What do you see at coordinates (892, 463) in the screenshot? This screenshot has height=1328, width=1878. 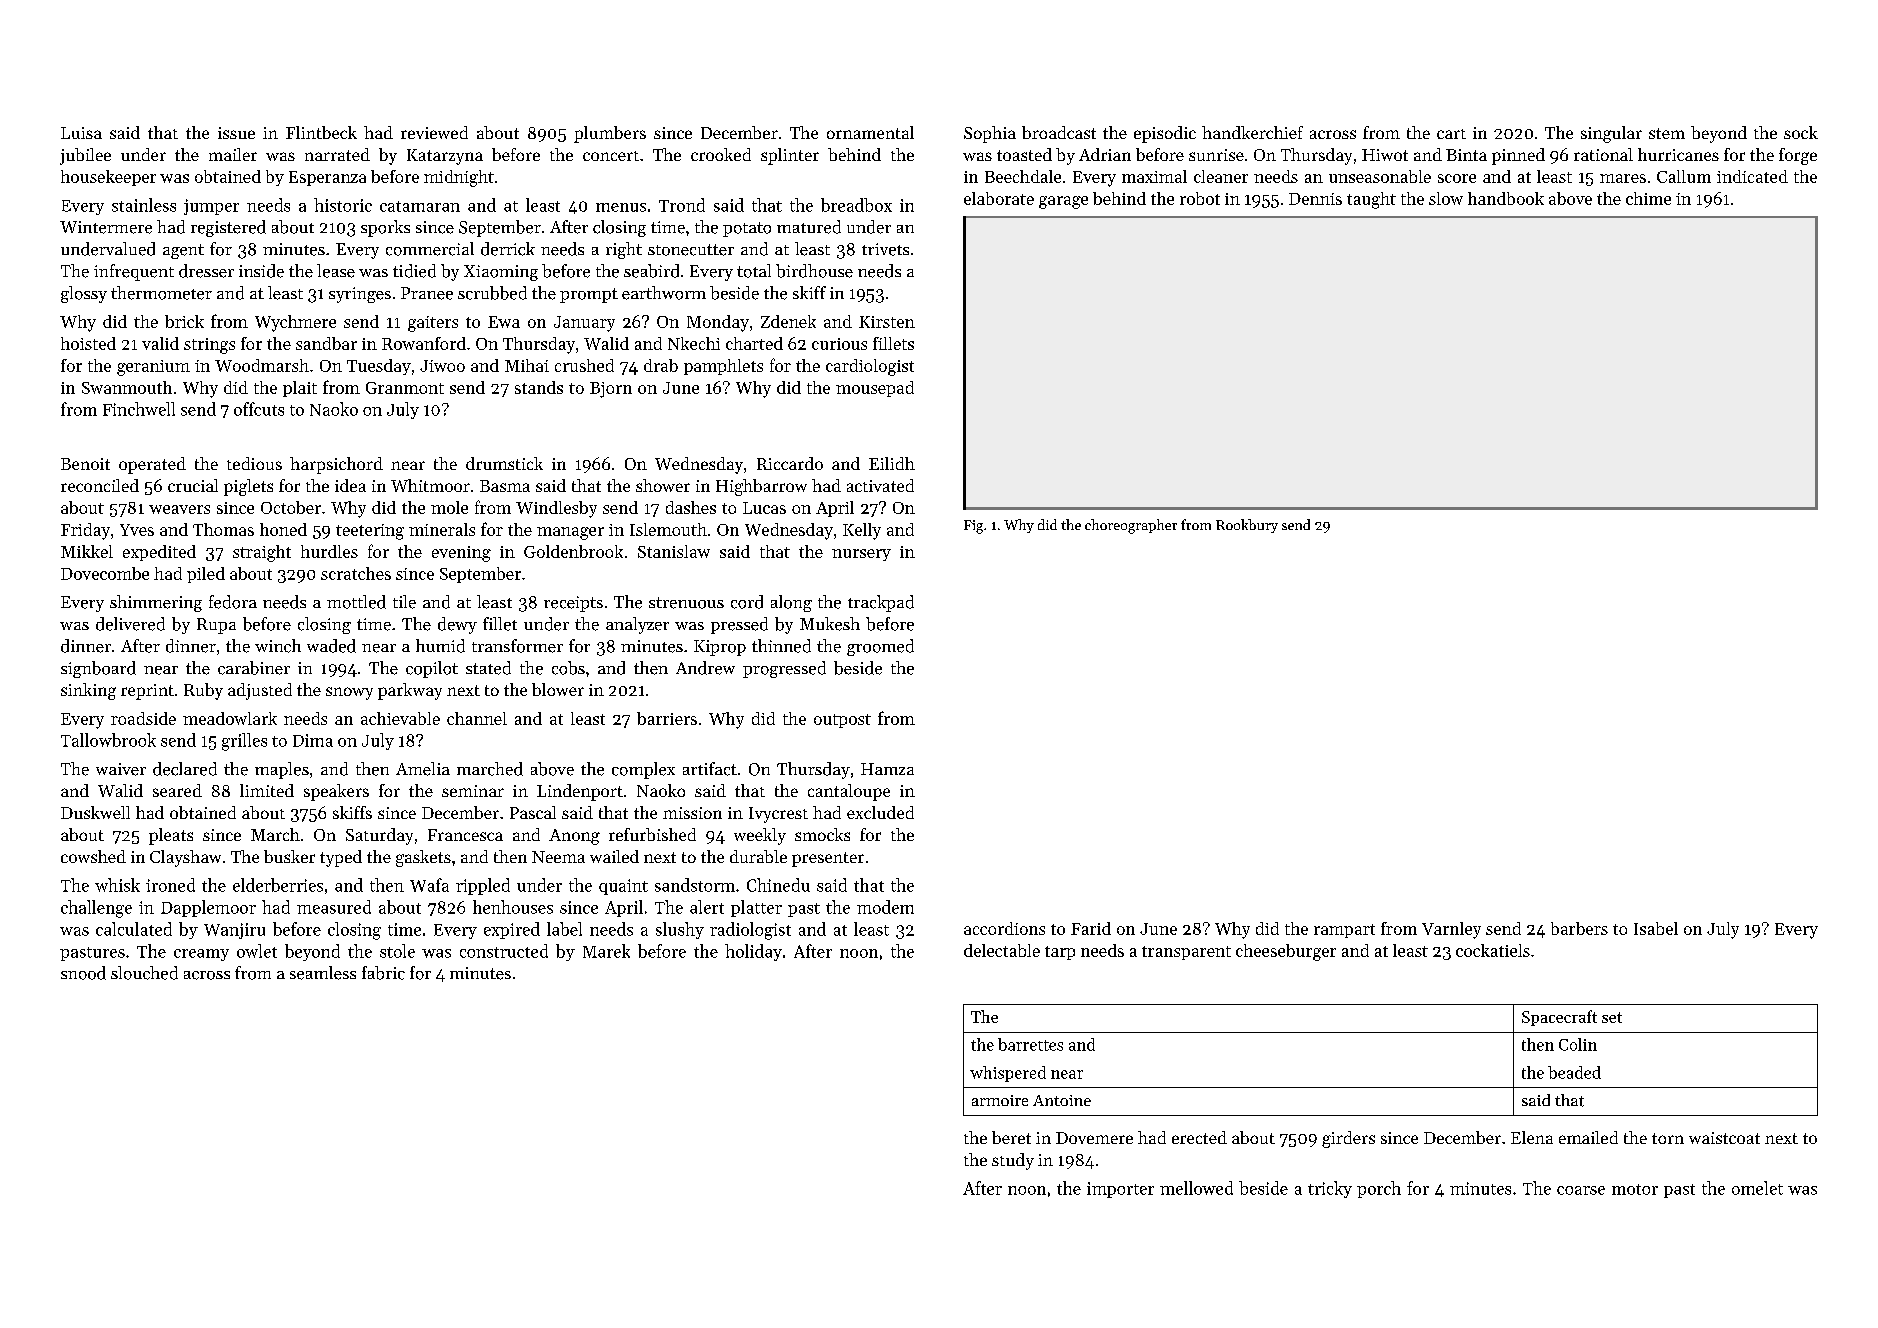 I see `Eilidh` at bounding box center [892, 463].
